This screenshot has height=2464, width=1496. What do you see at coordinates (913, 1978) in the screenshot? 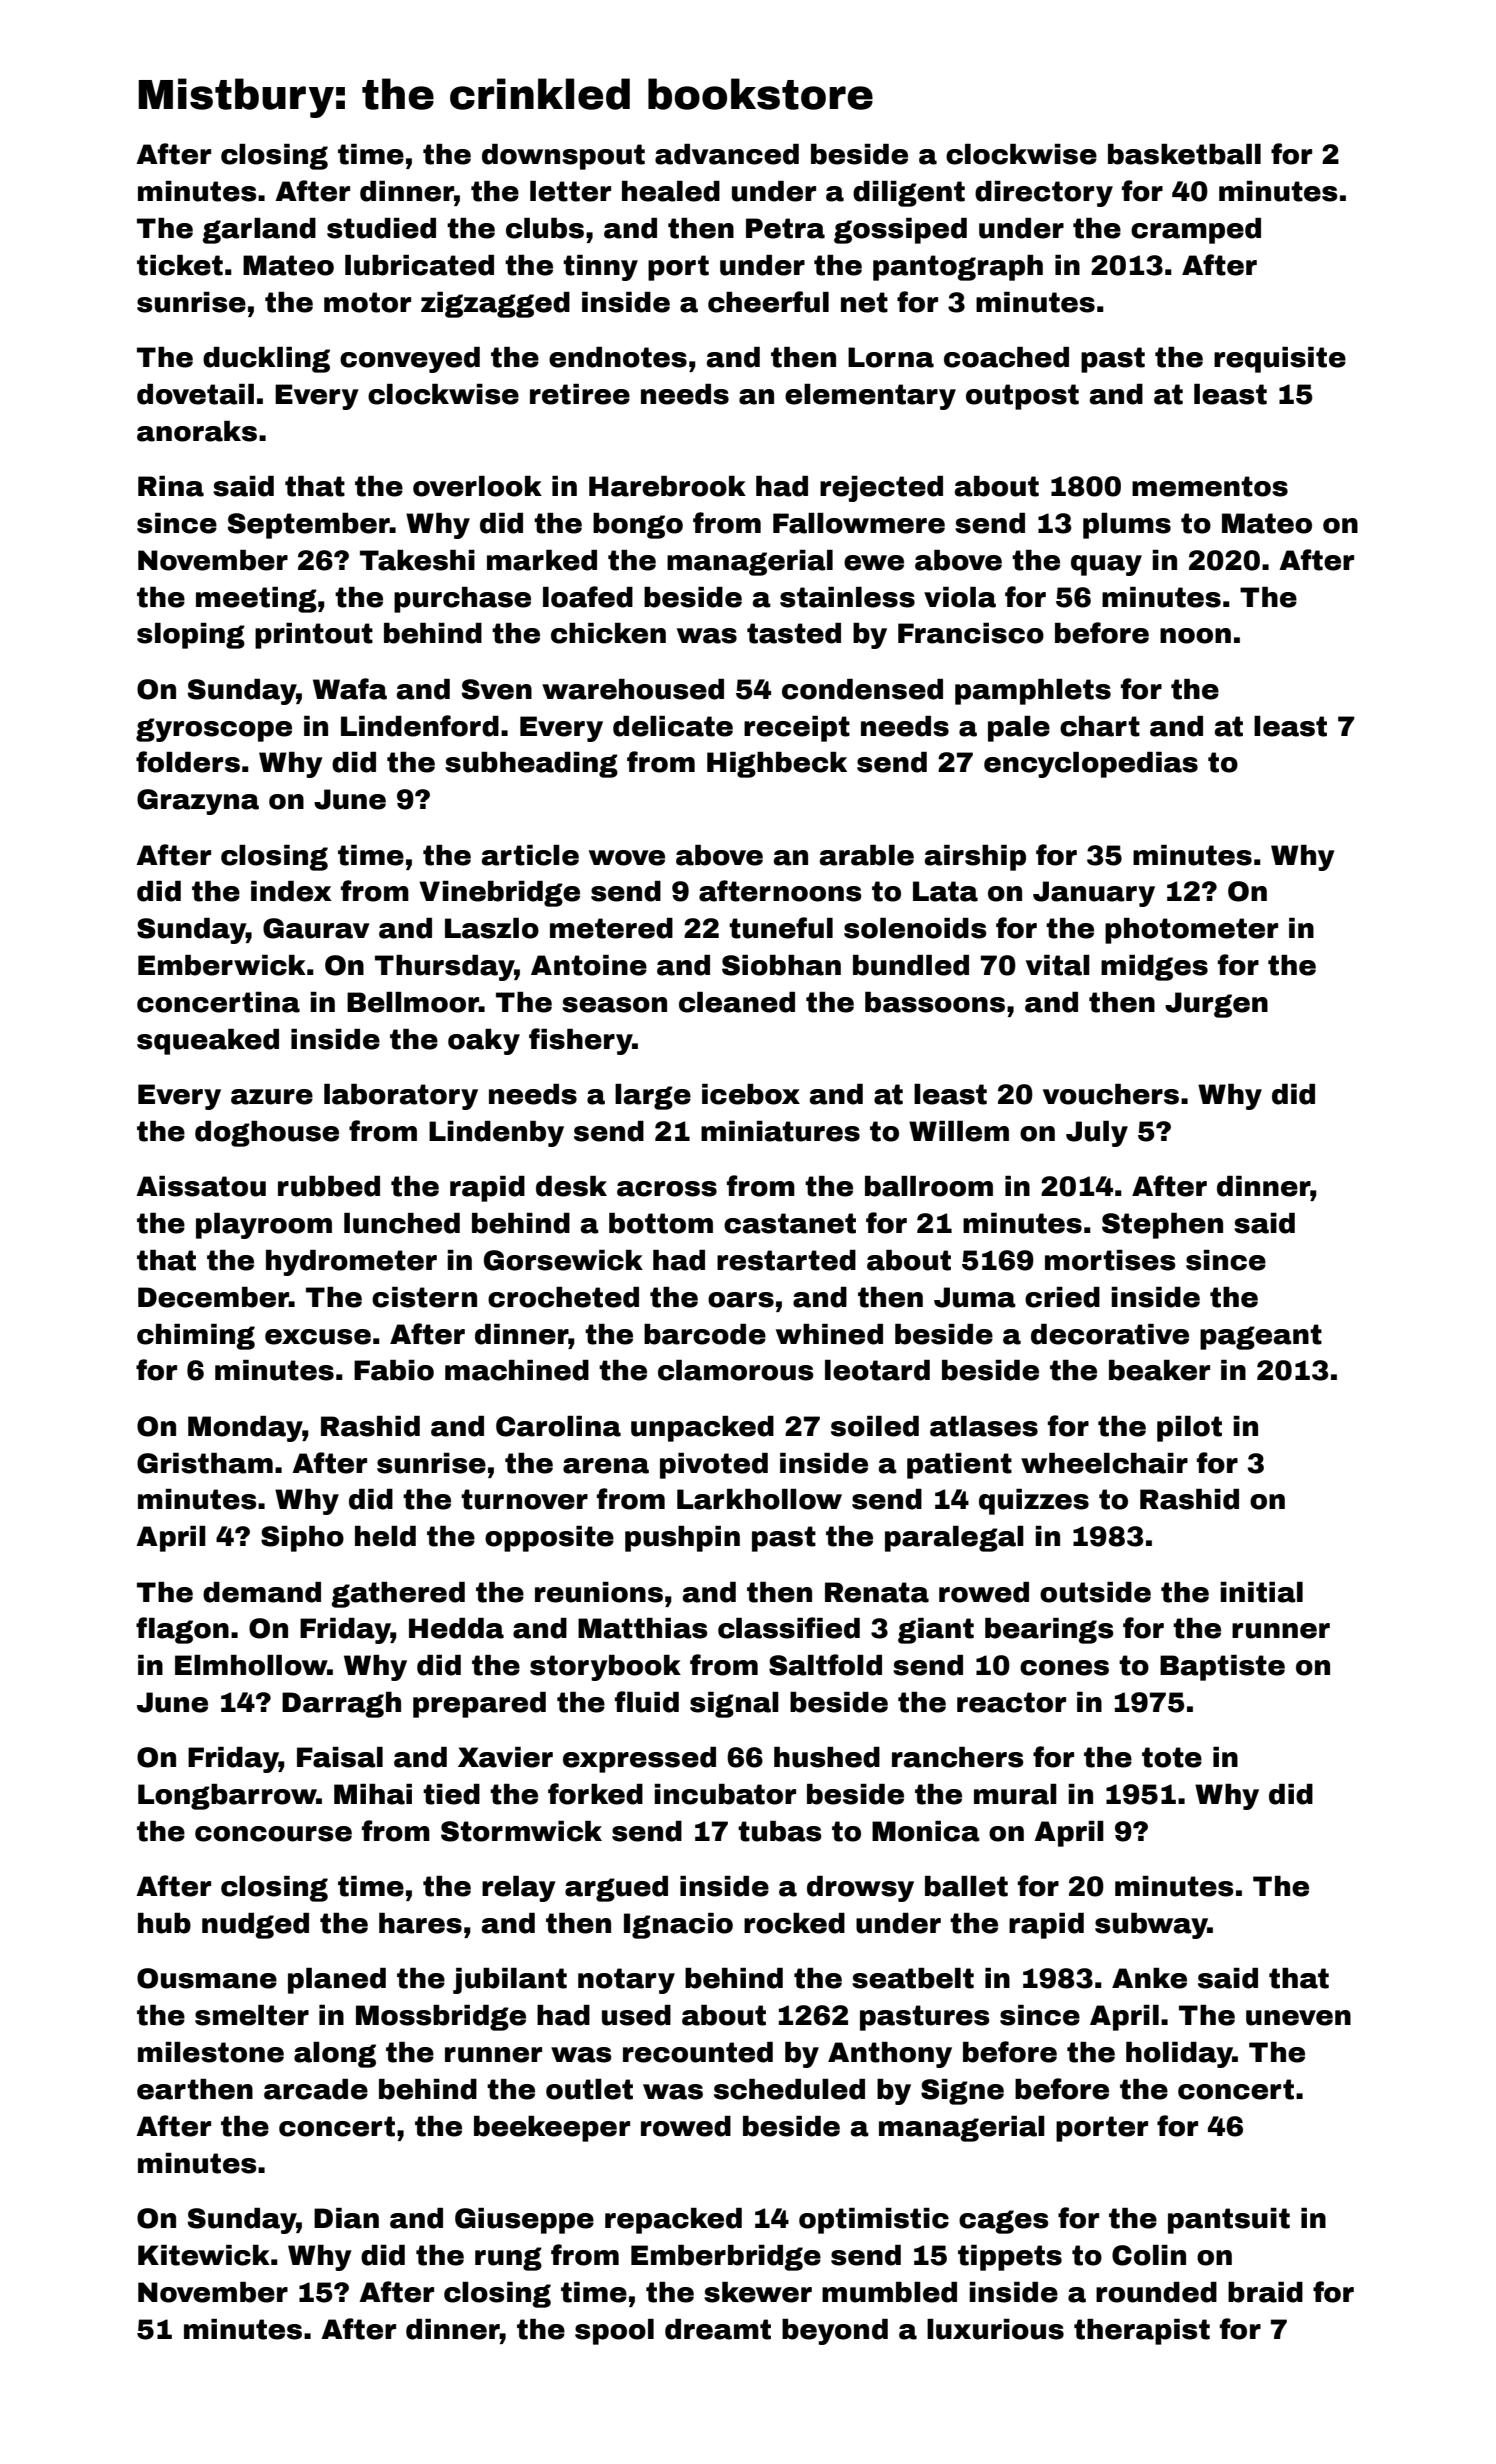
I see `seatbelt` at bounding box center [913, 1978].
